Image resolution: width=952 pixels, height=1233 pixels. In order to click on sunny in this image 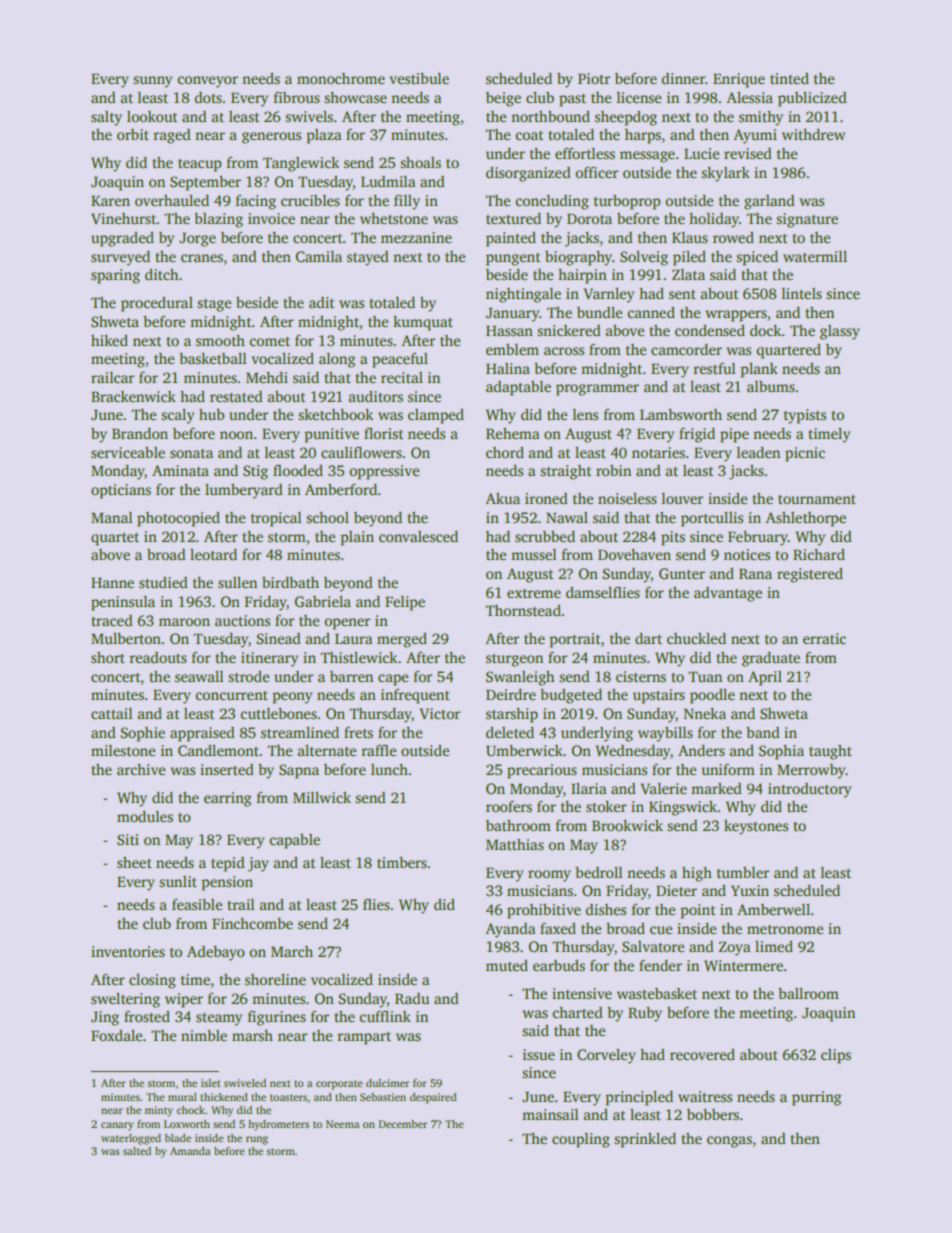, I will do `click(152, 82)`.
